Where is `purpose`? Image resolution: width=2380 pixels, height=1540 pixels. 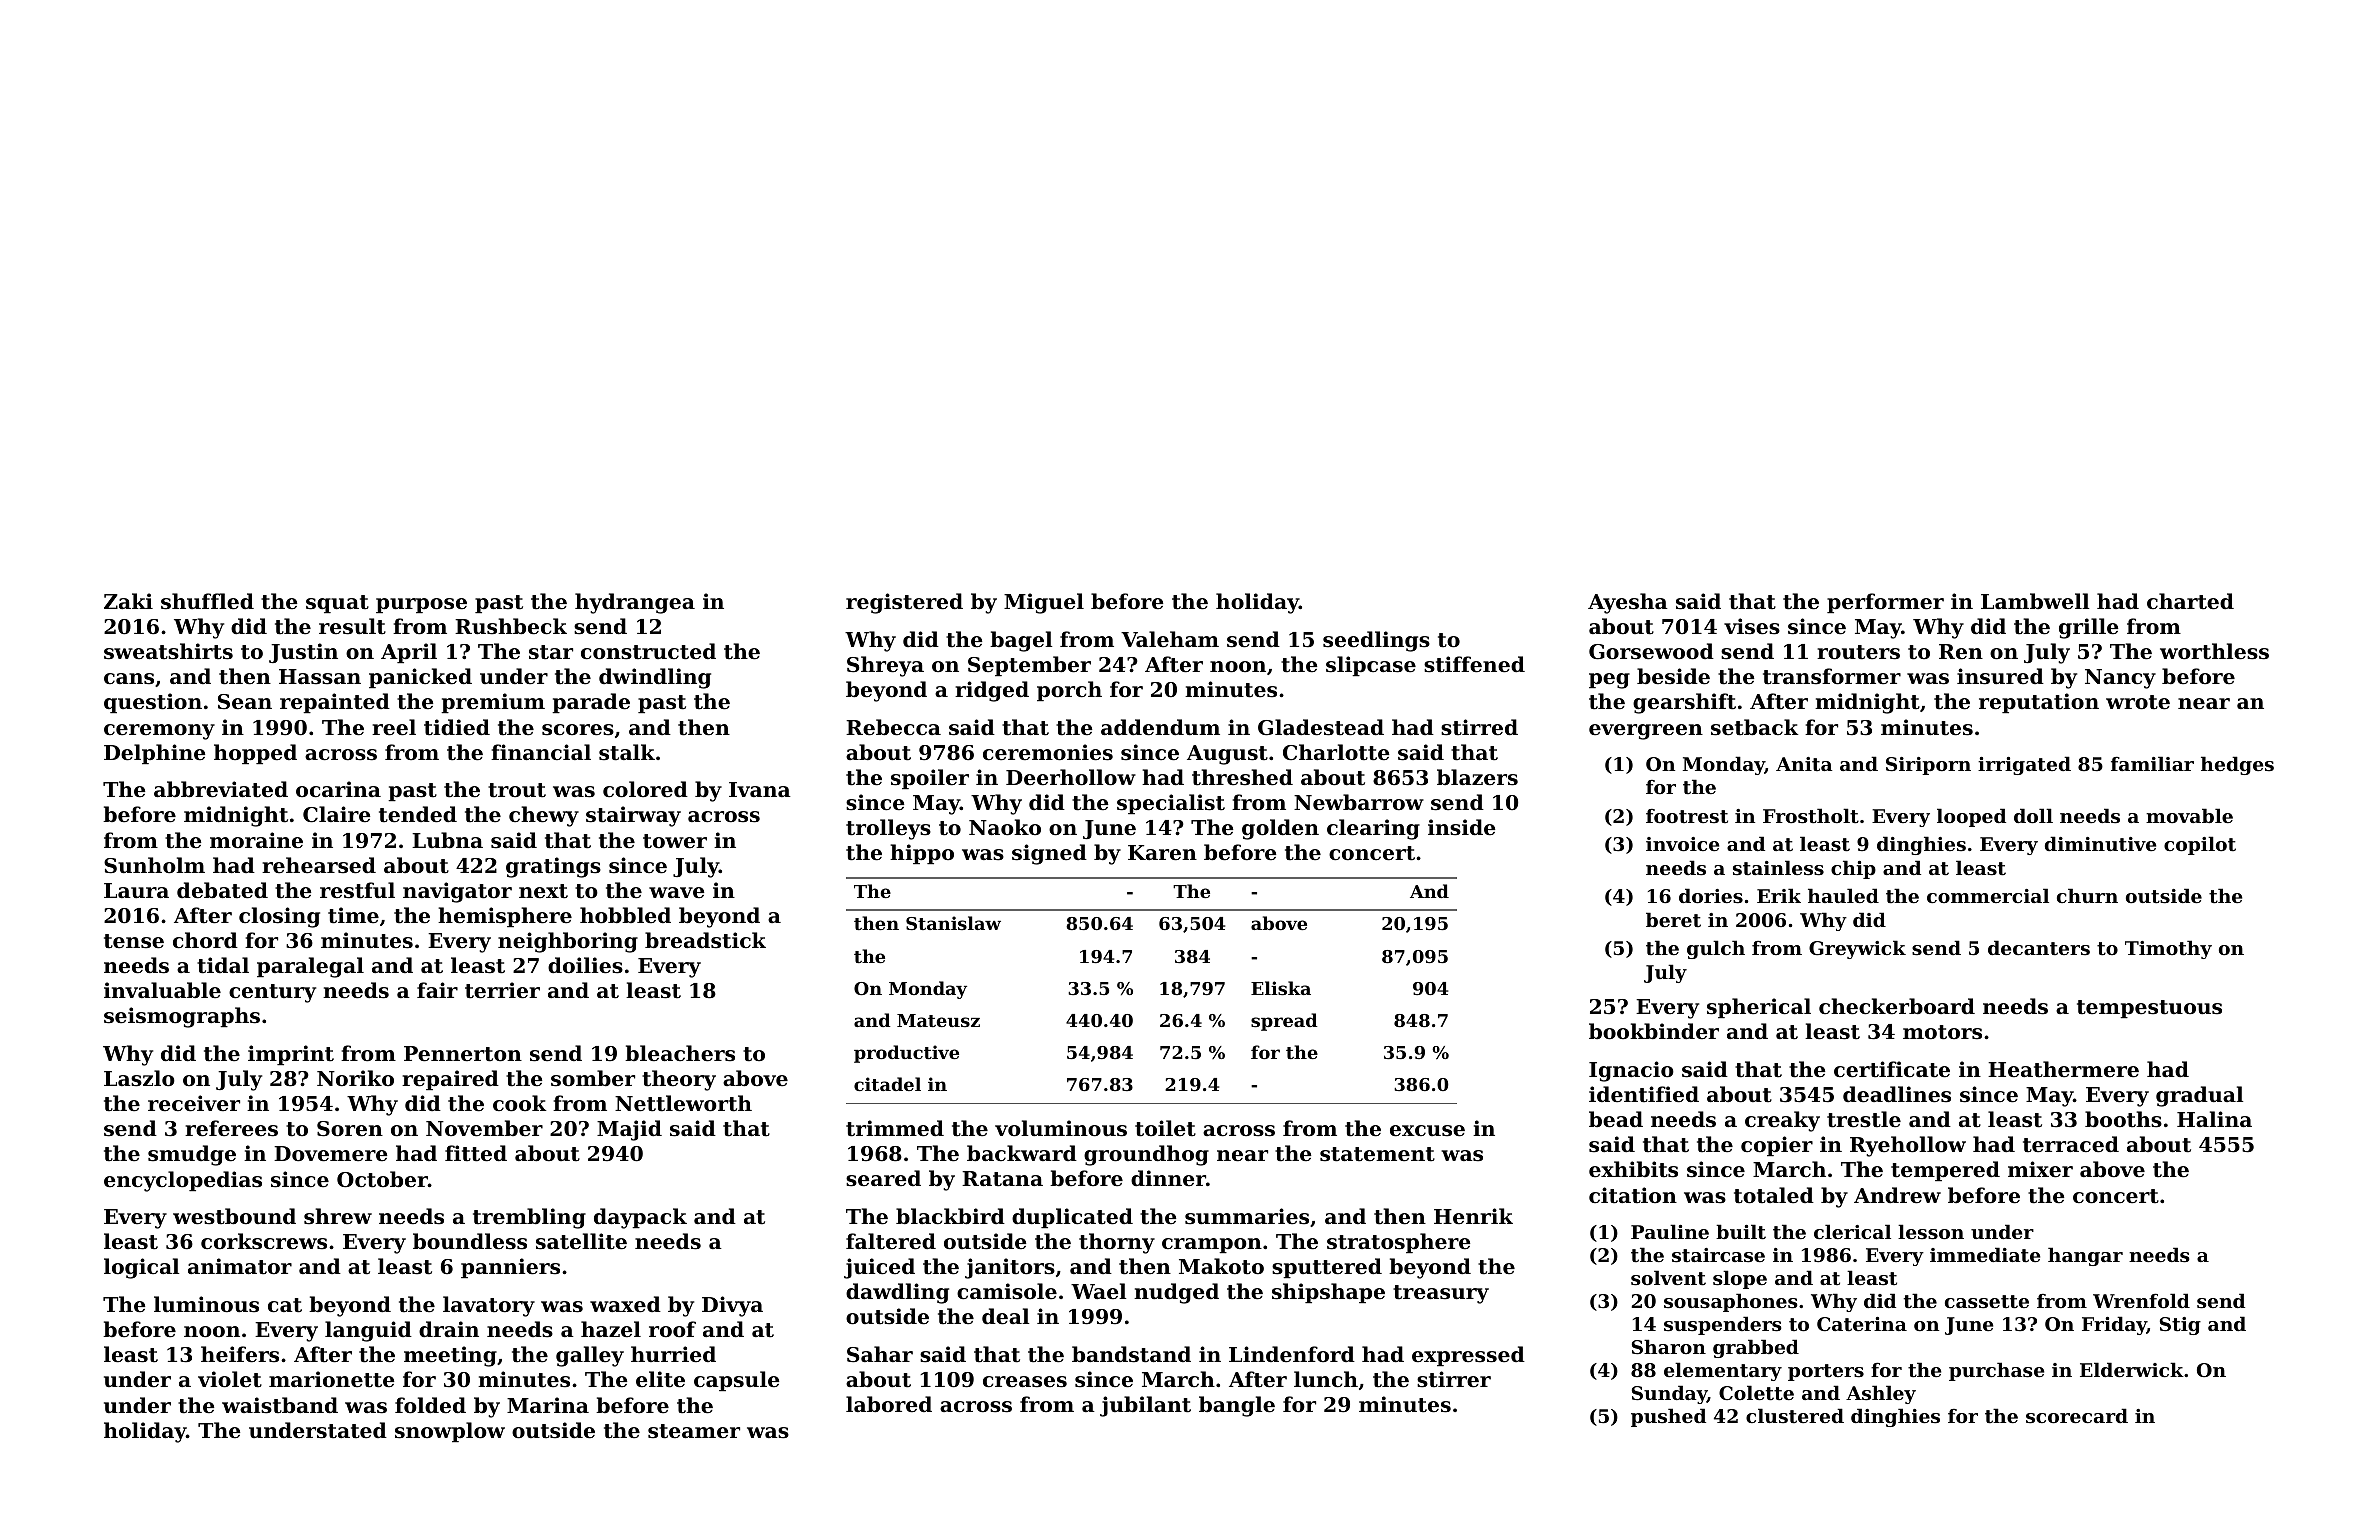
purpose is located at coordinates (421, 606).
